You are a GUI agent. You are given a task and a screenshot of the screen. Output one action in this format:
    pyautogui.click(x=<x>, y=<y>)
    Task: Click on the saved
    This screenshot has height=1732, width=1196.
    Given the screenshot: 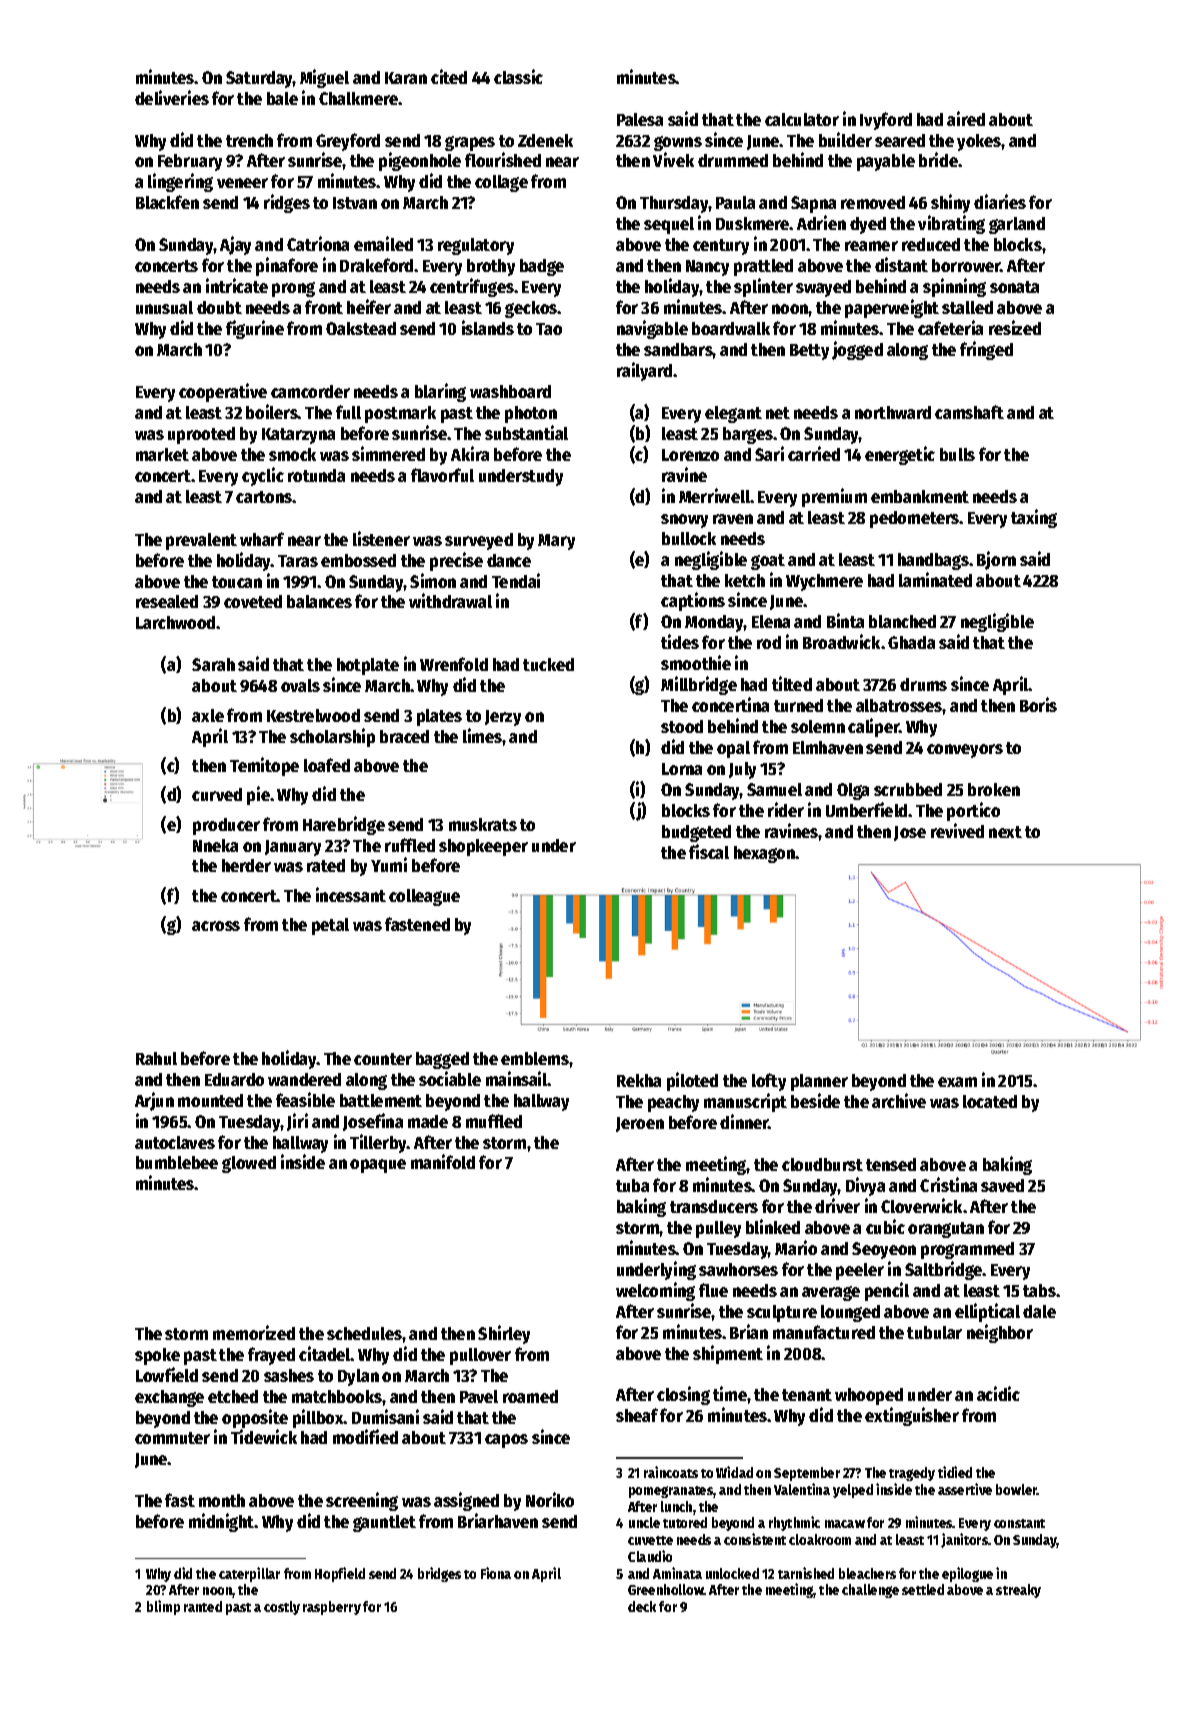 What is the action you would take?
    pyautogui.click(x=1002, y=1185)
